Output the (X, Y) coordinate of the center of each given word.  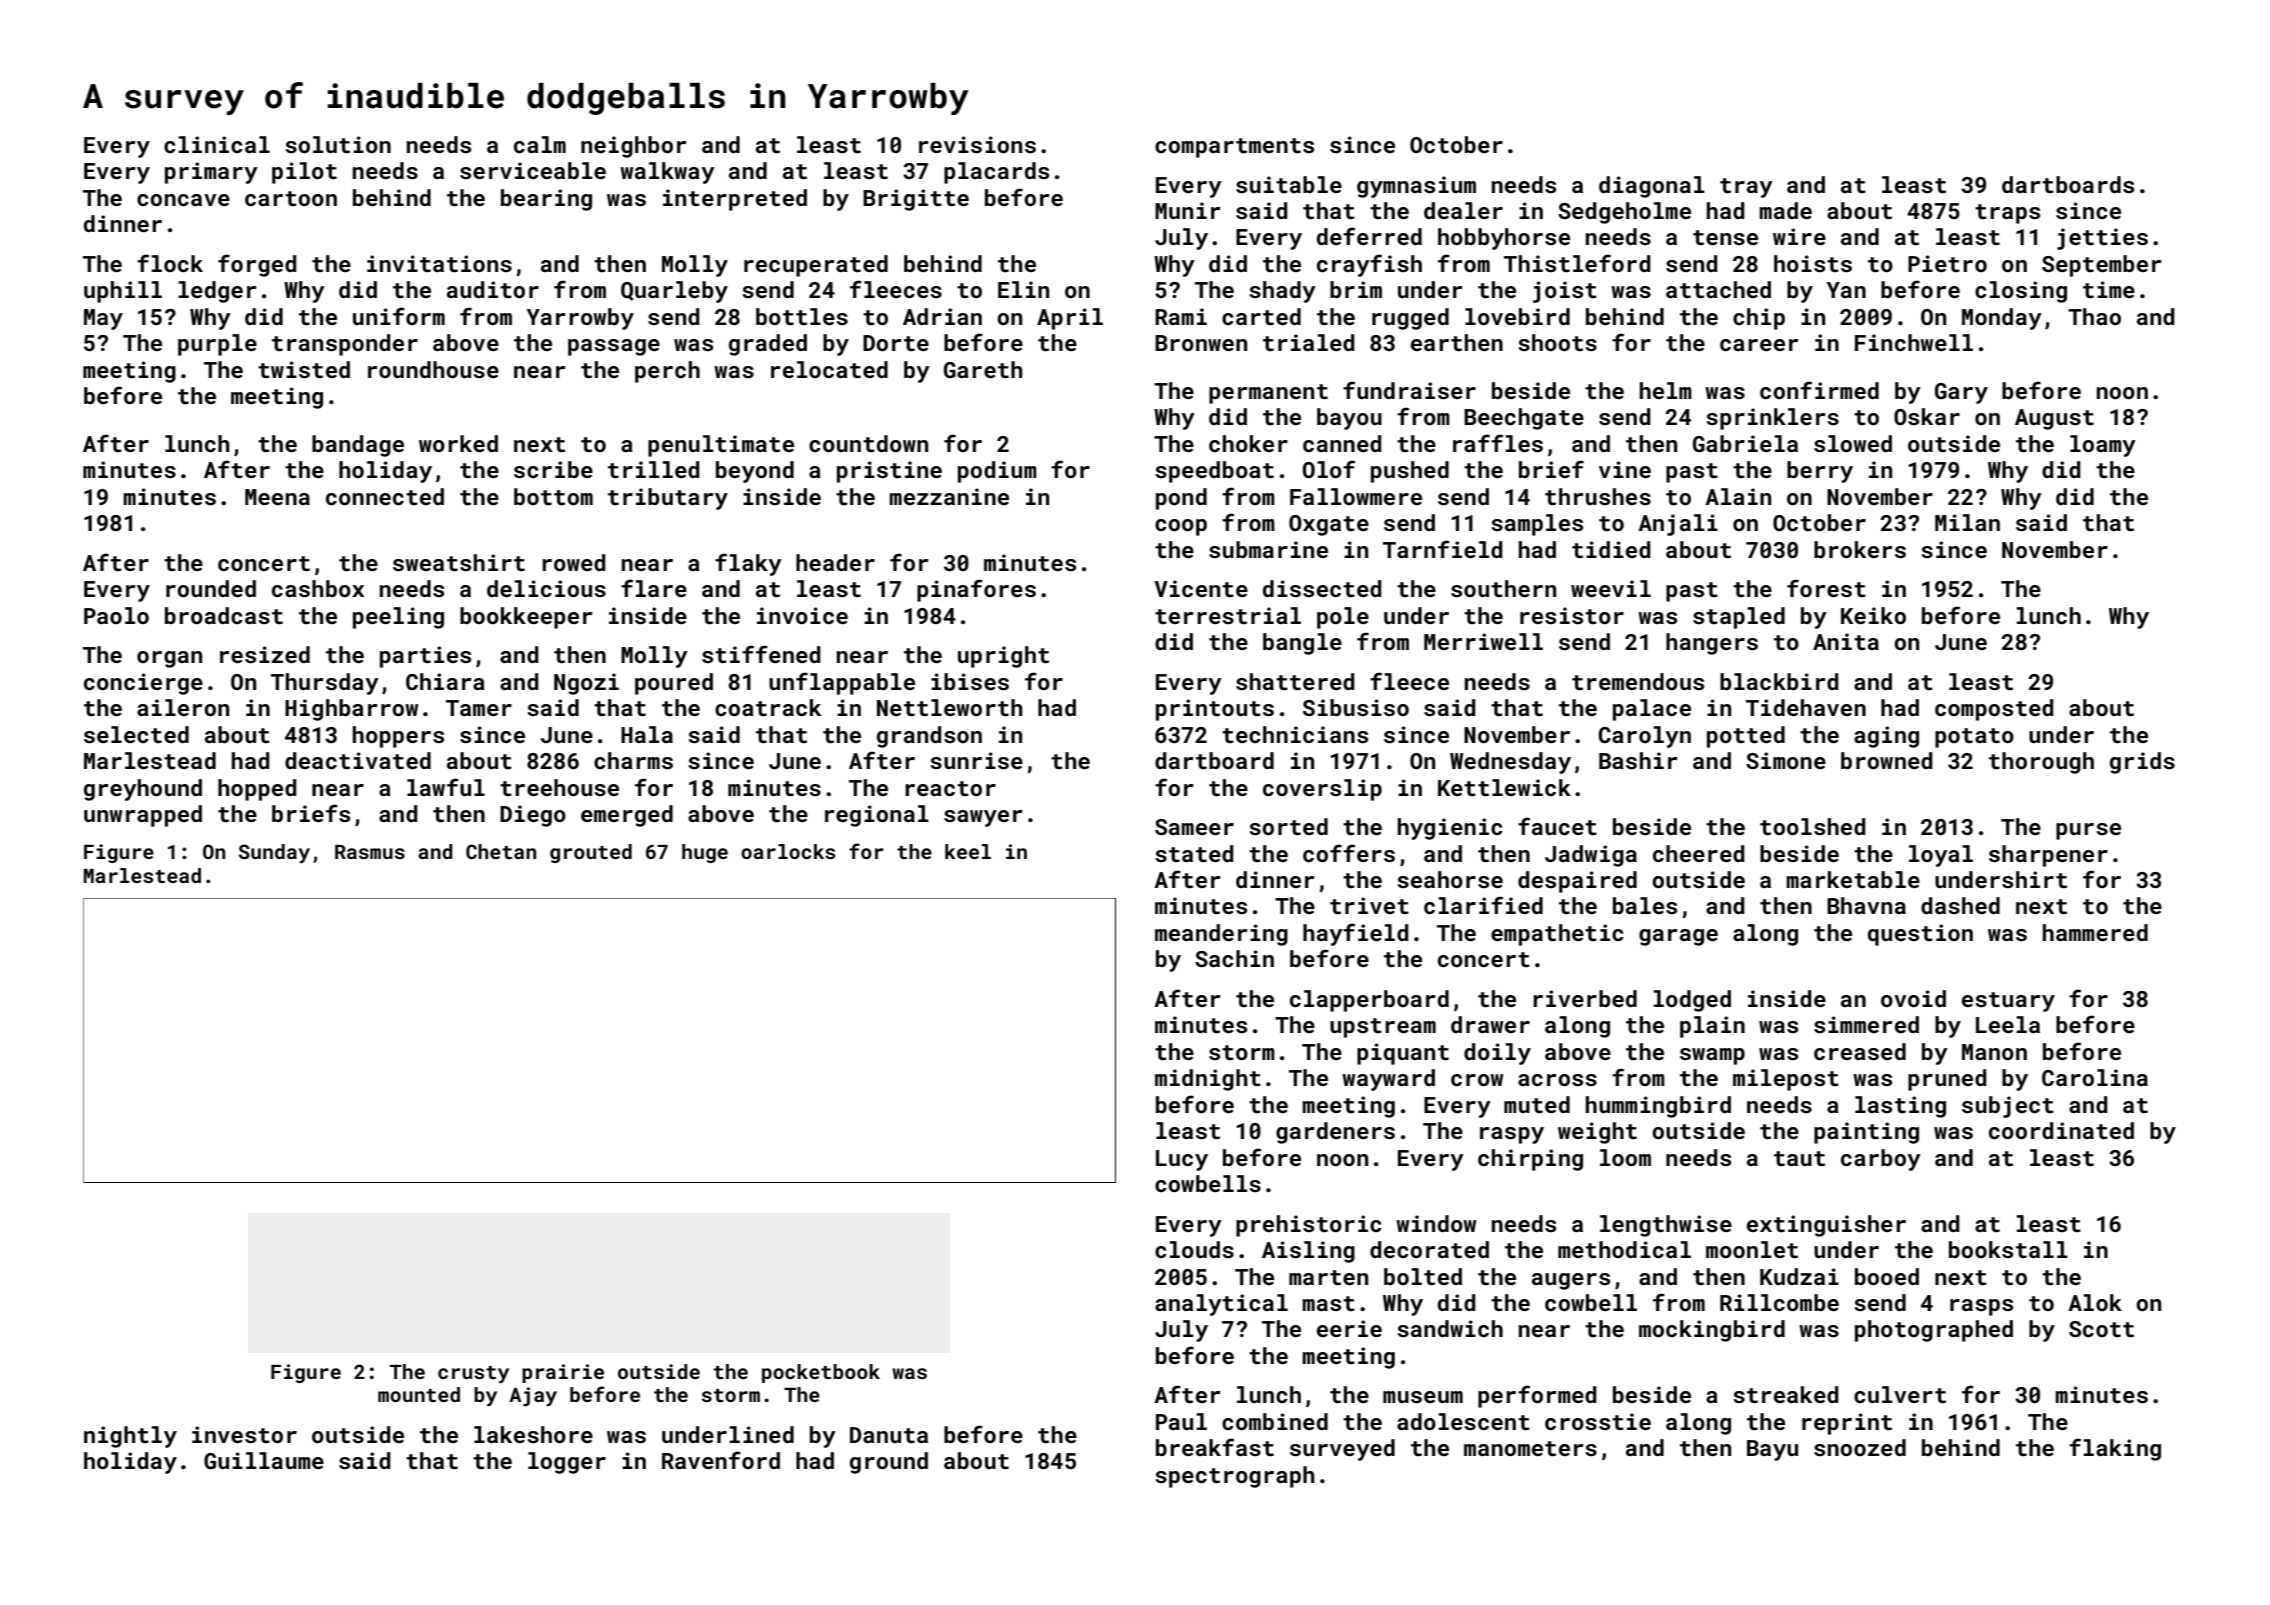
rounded (211, 588)
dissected (1322, 588)
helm (1666, 390)
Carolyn (1645, 737)
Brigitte (916, 200)
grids (2142, 763)
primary (211, 173)
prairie (563, 1373)
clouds (1194, 1249)
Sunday (274, 853)
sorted (1288, 826)
